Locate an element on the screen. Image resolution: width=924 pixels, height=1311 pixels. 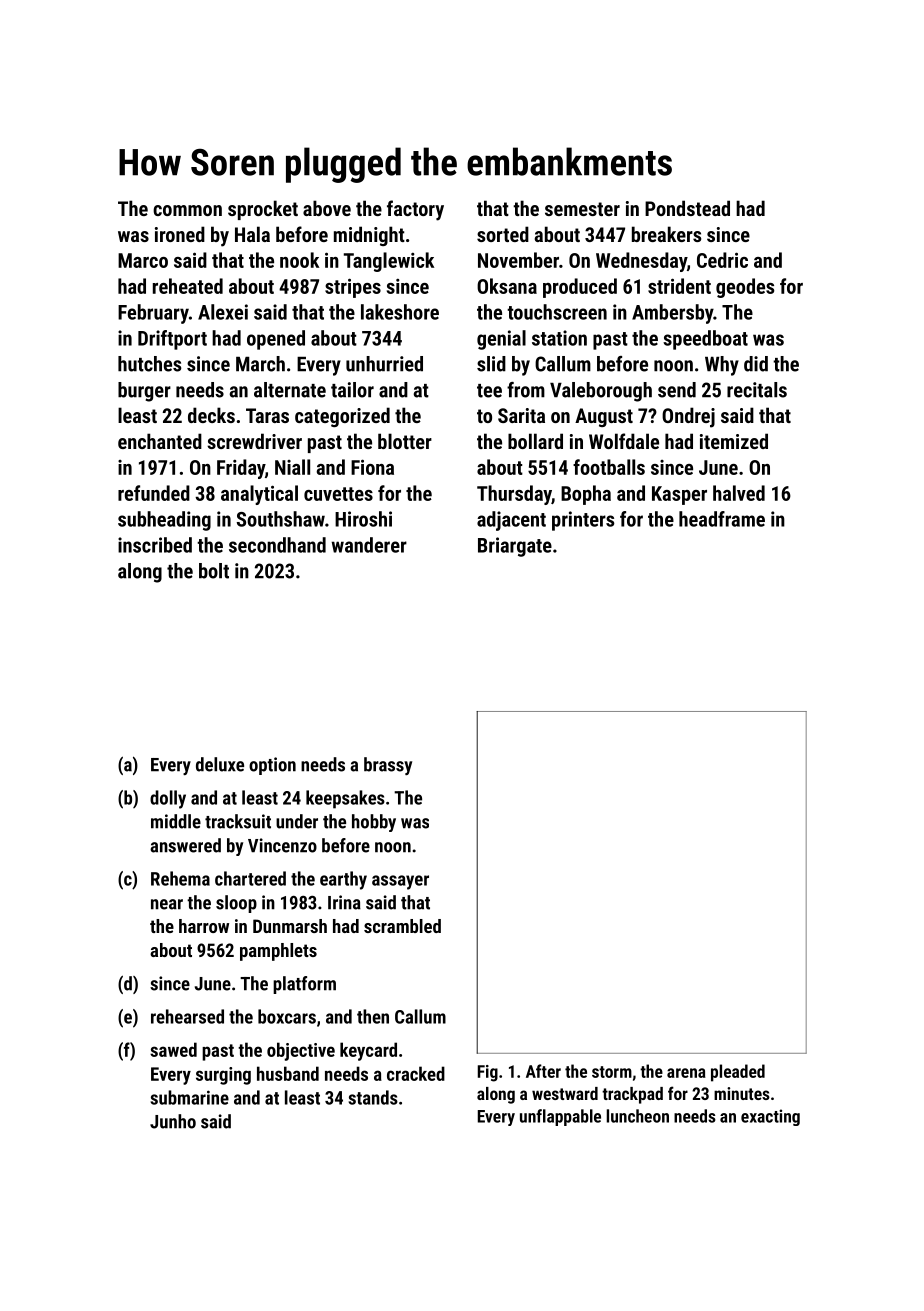
submarine is located at coordinates (190, 1097).
